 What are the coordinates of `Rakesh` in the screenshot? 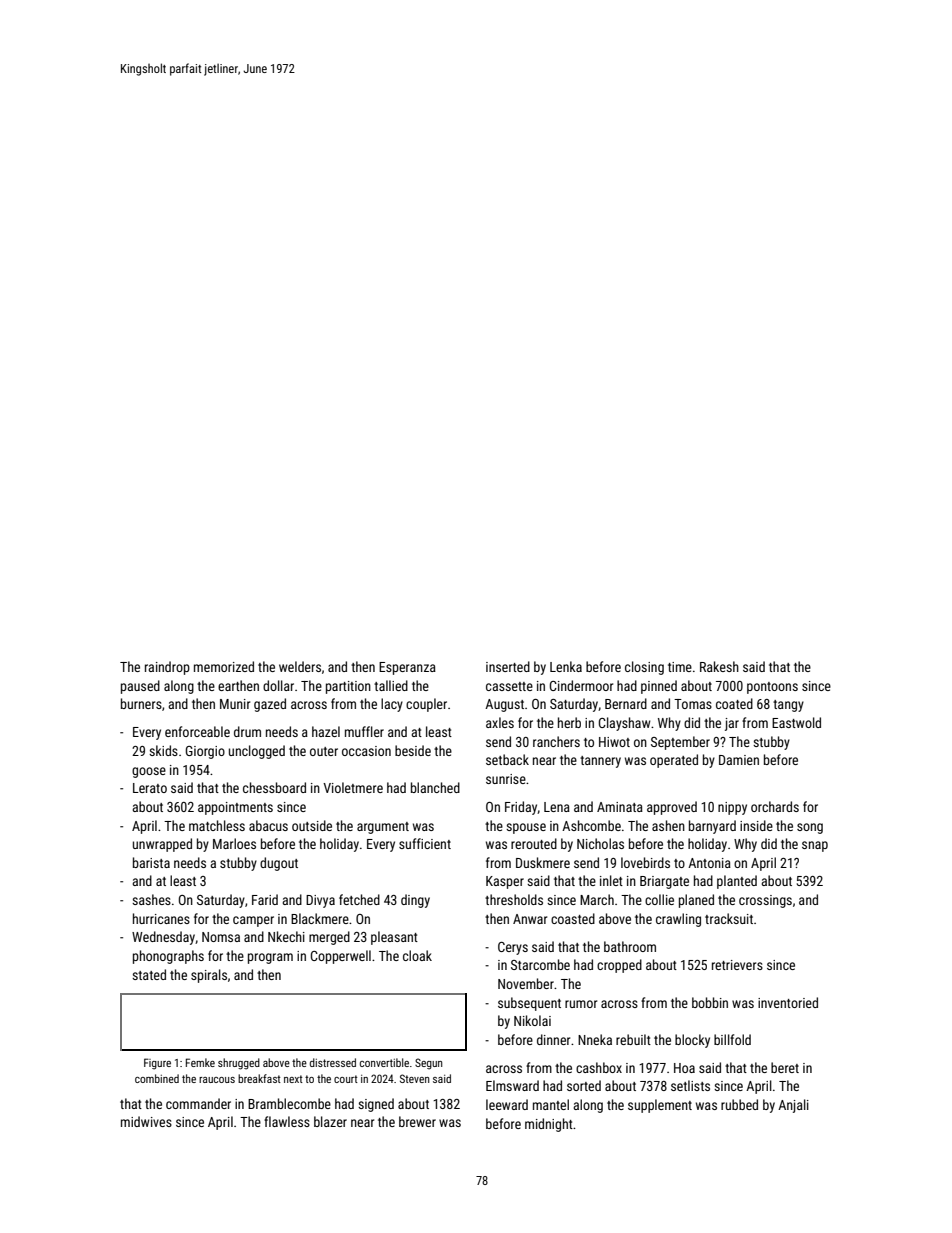 It's located at (719, 666).
